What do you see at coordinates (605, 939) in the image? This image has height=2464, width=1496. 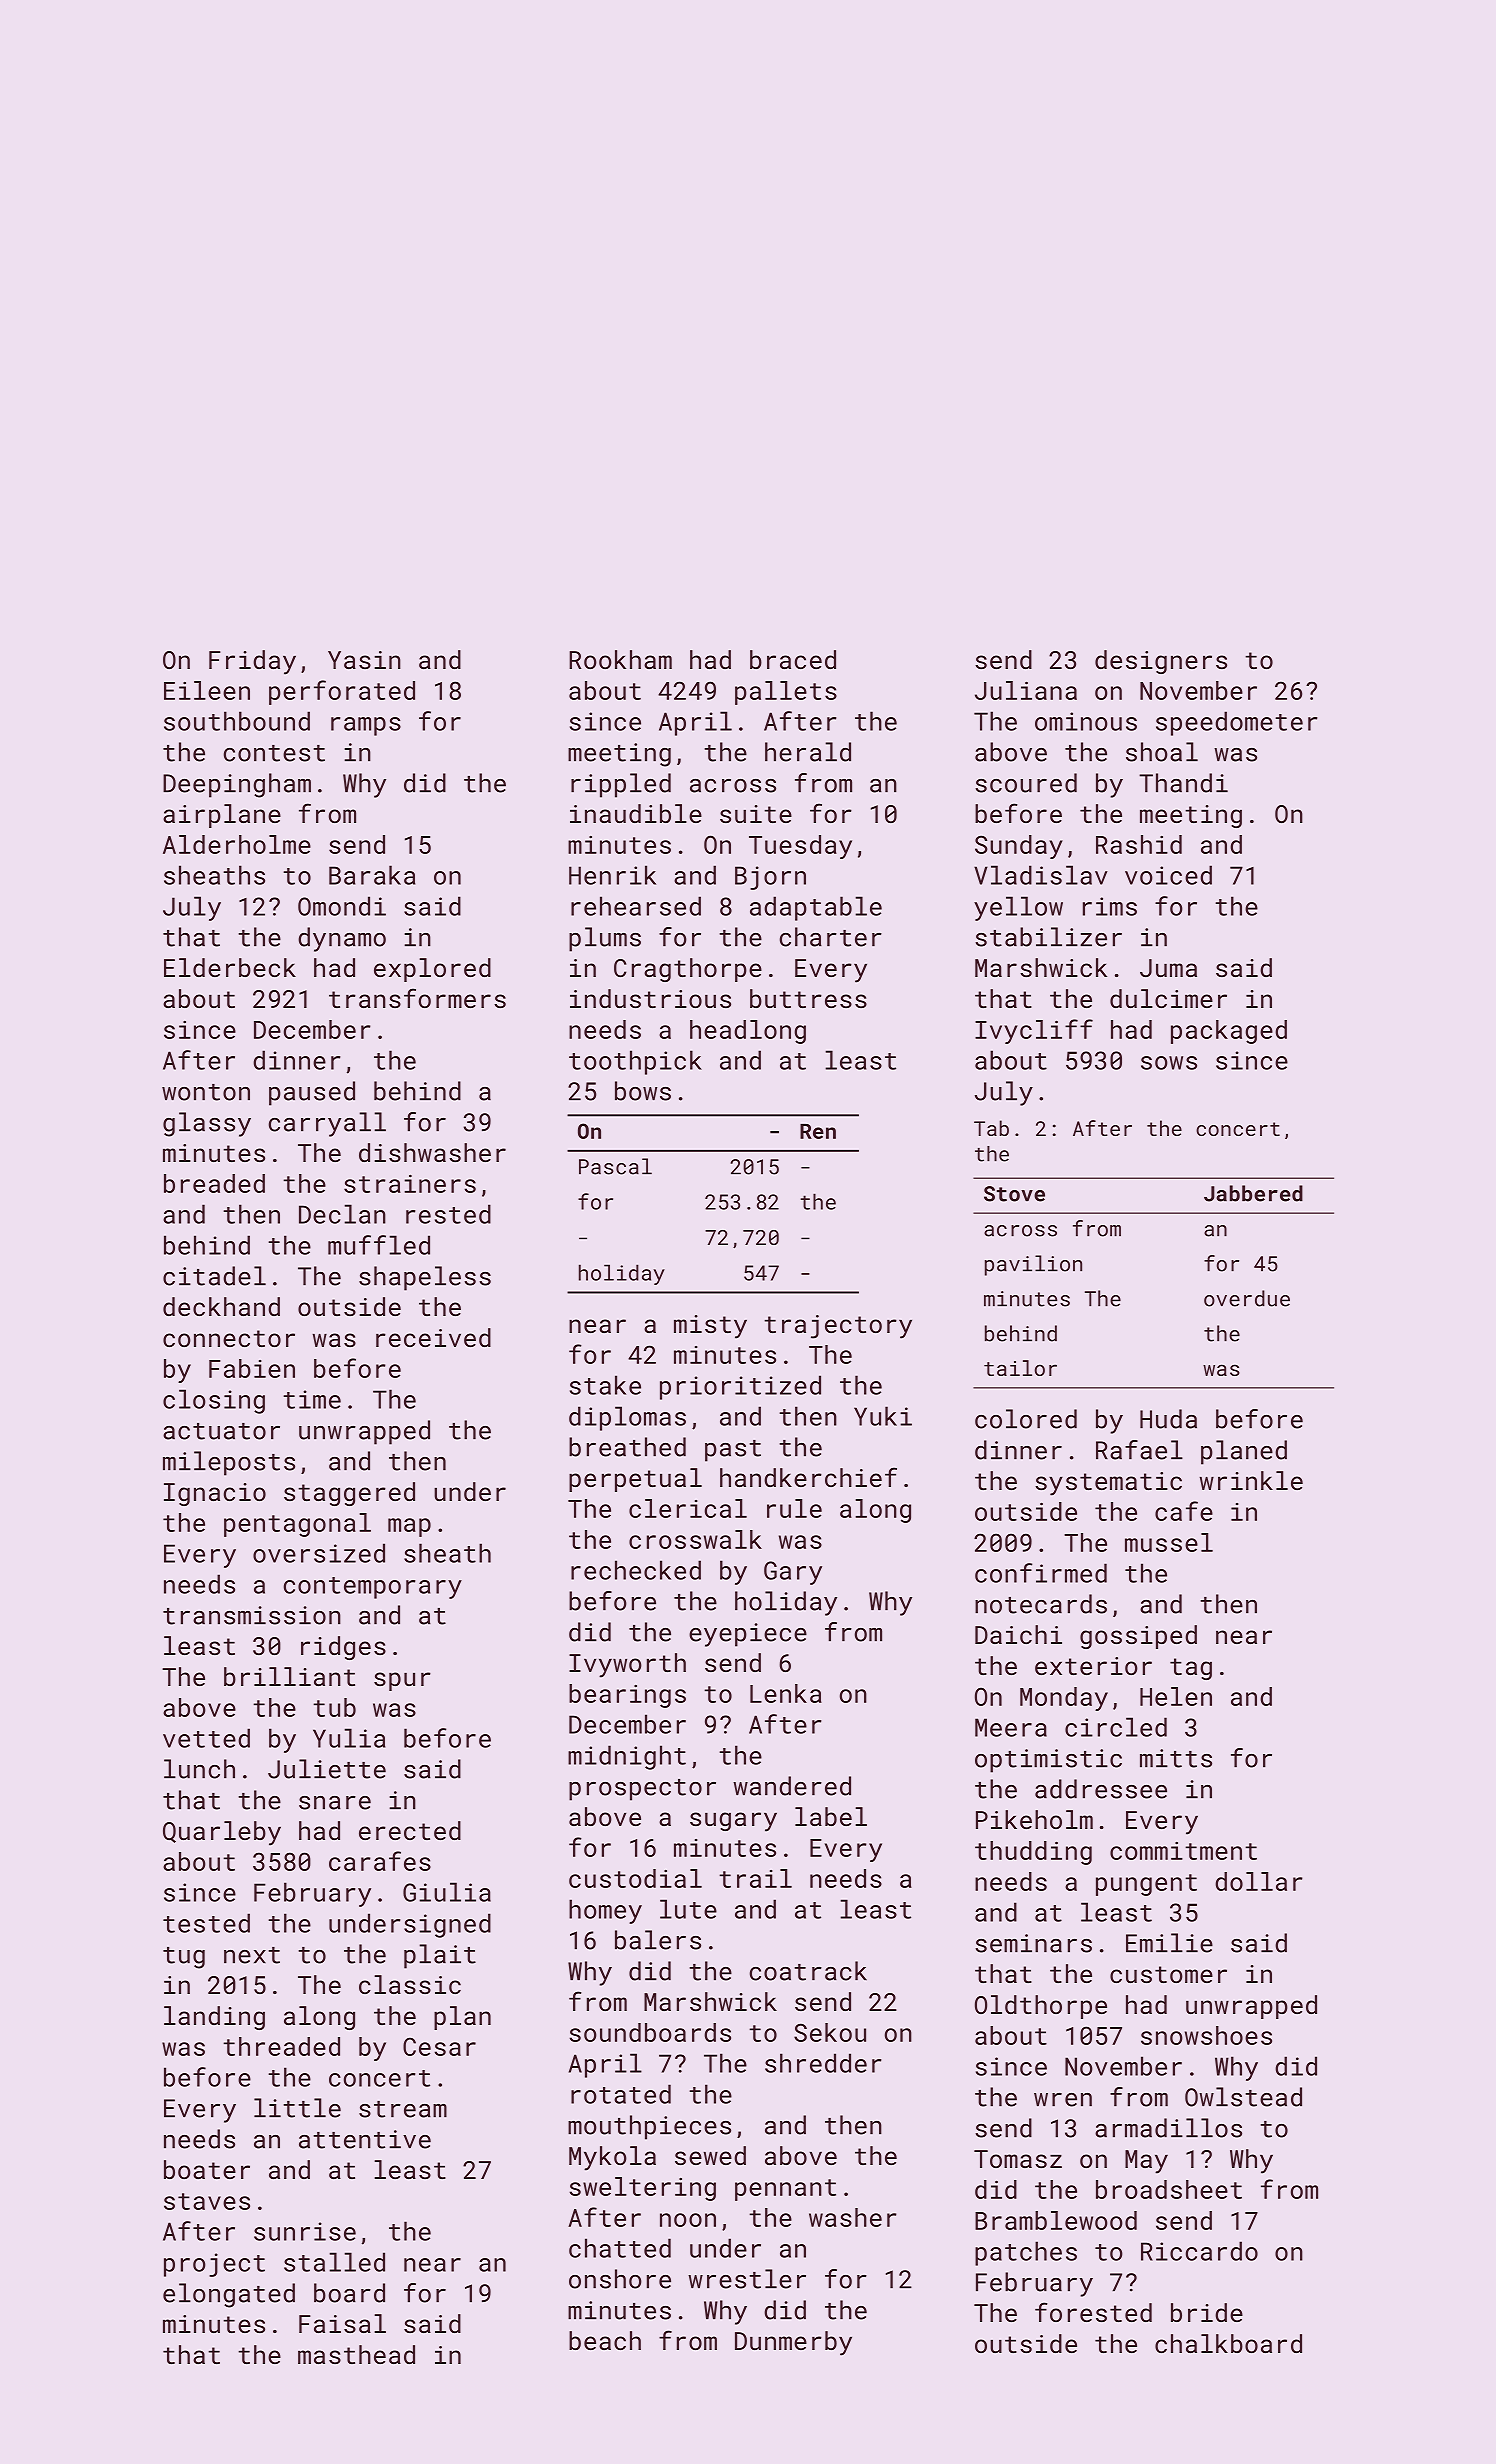 I see `plums` at bounding box center [605, 939].
